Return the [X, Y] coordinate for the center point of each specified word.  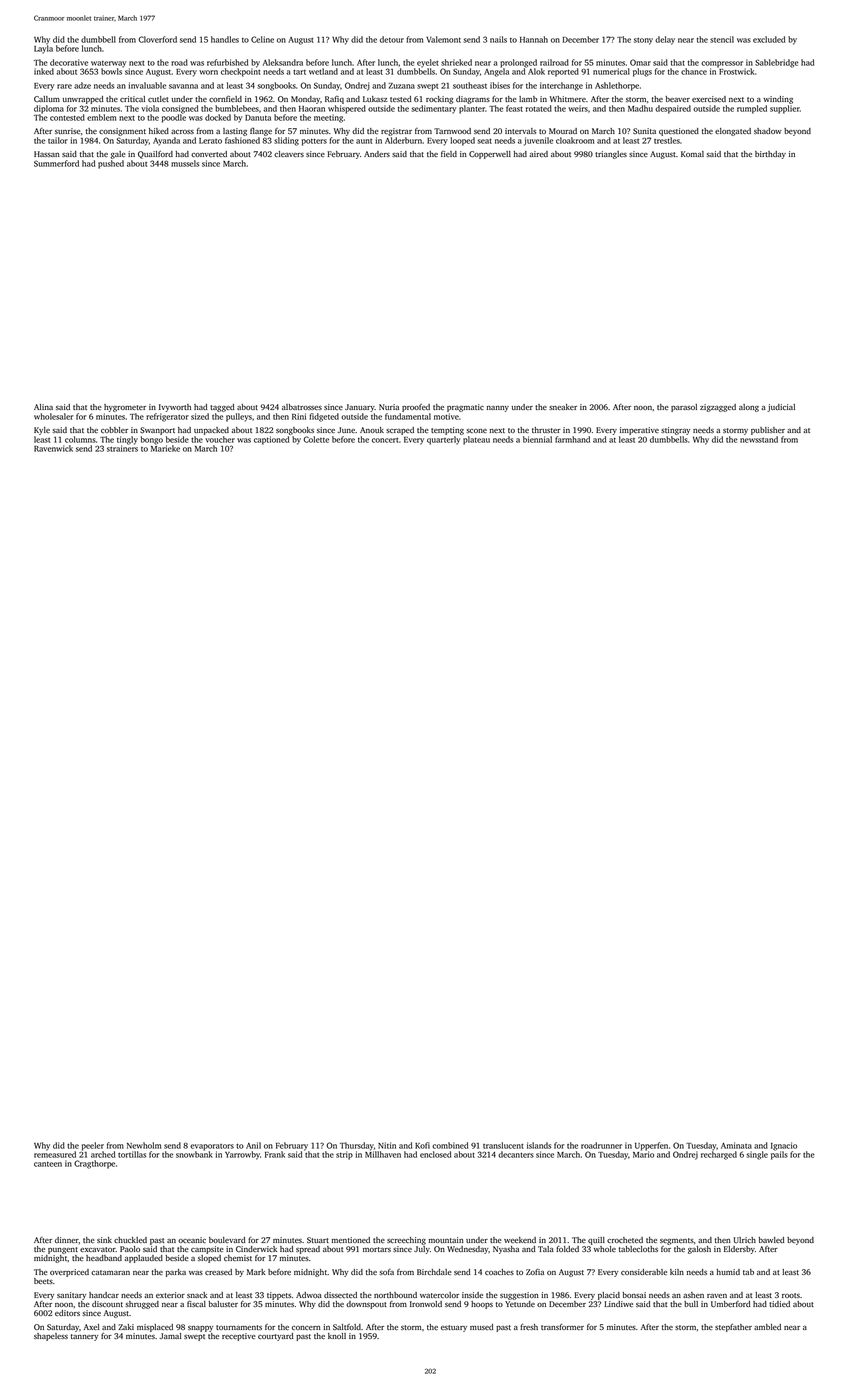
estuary [454, 1328]
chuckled [130, 1240]
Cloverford [157, 39]
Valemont [443, 39]
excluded [769, 39]
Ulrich [745, 1240]
